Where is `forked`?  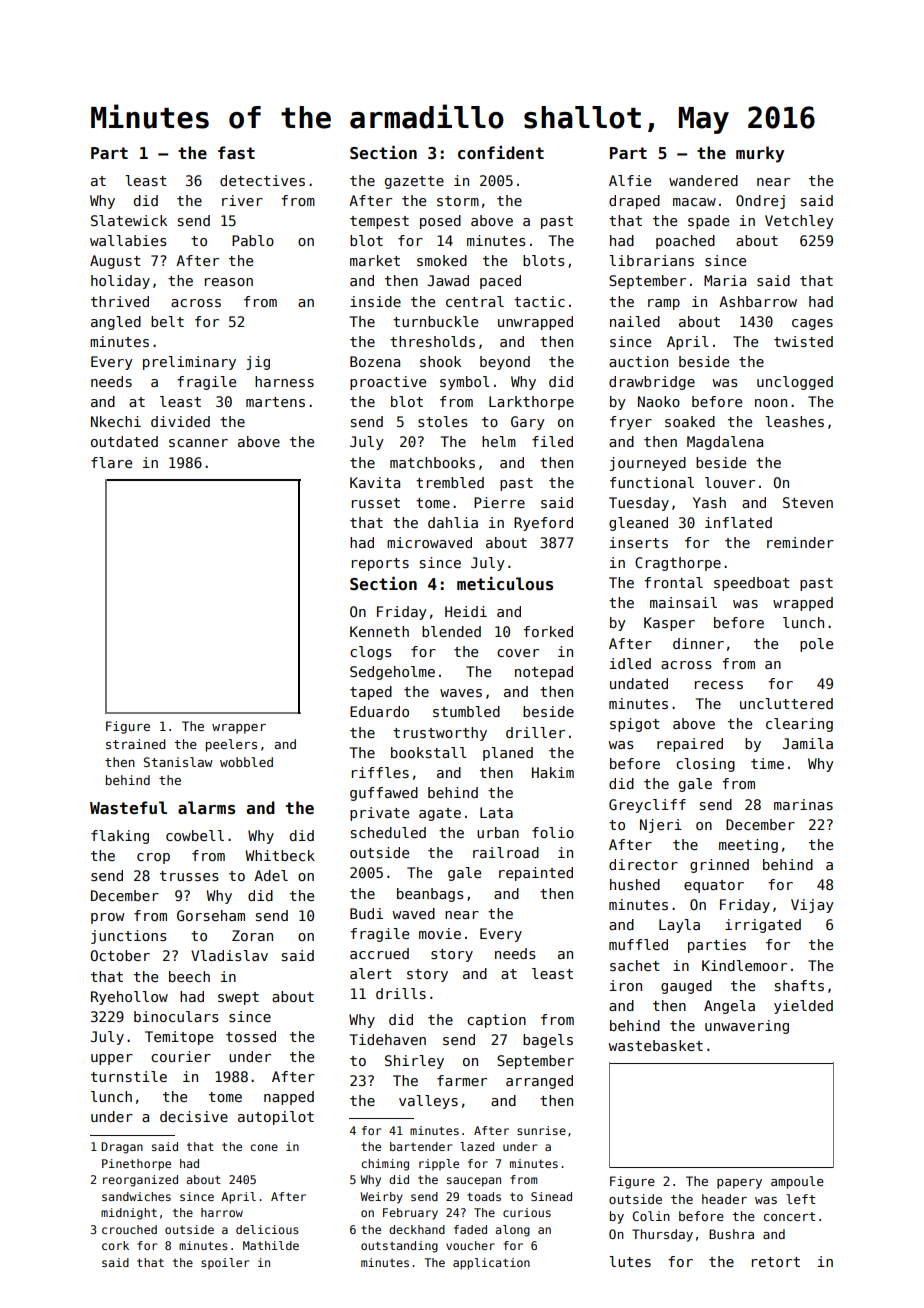
forked is located at coordinates (548, 631).
